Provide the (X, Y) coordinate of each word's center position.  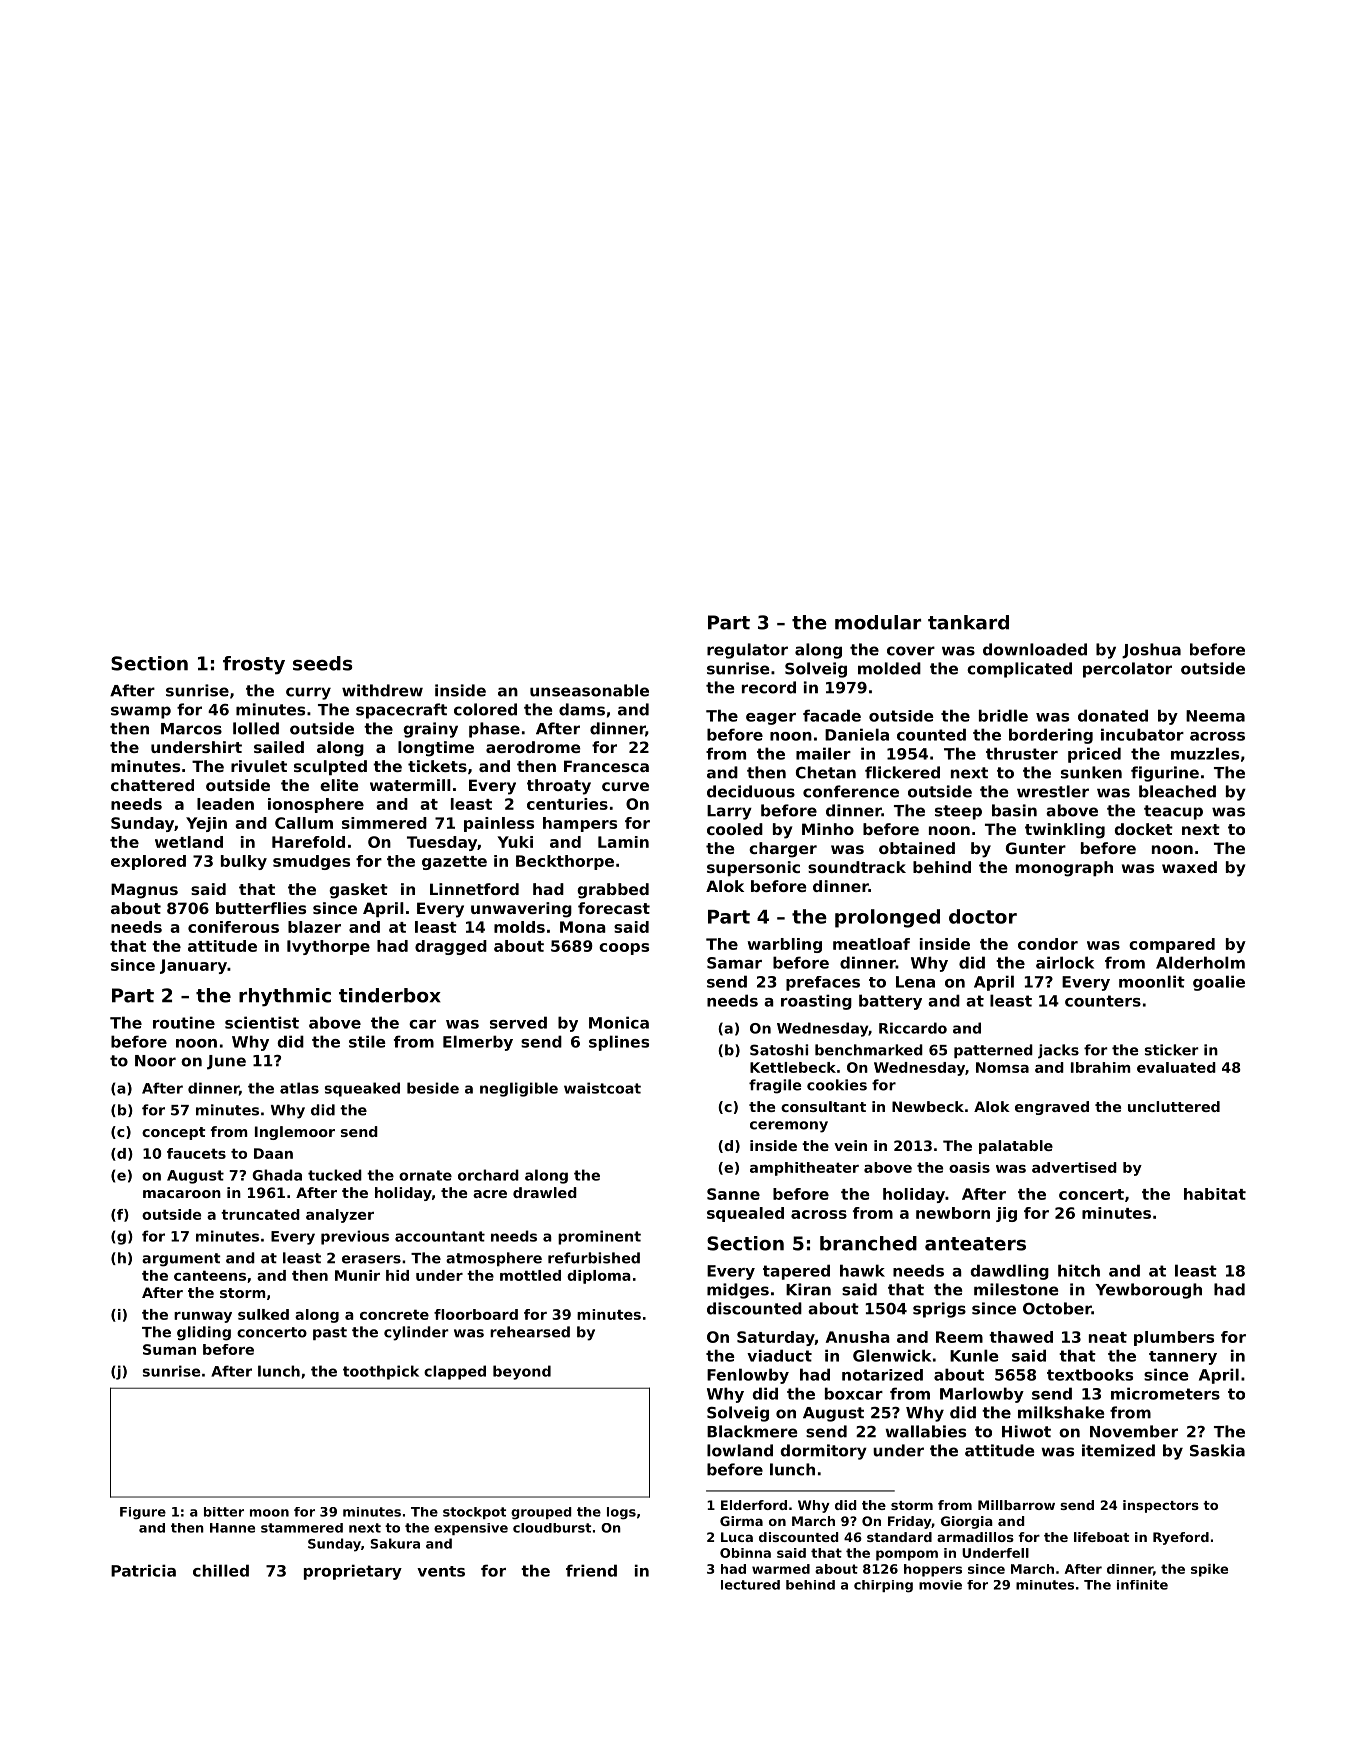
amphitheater (804, 1169)
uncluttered (1174, 1106)
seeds (322, 663)
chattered (152, 785)
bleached (1177, 791)
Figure (143, 1513)
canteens (210, 1275)
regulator (747, 651)
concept (173, 1133)
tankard (968, 622)
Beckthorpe (565, 862)
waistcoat (602, 1088)
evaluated (1176, 1067)
